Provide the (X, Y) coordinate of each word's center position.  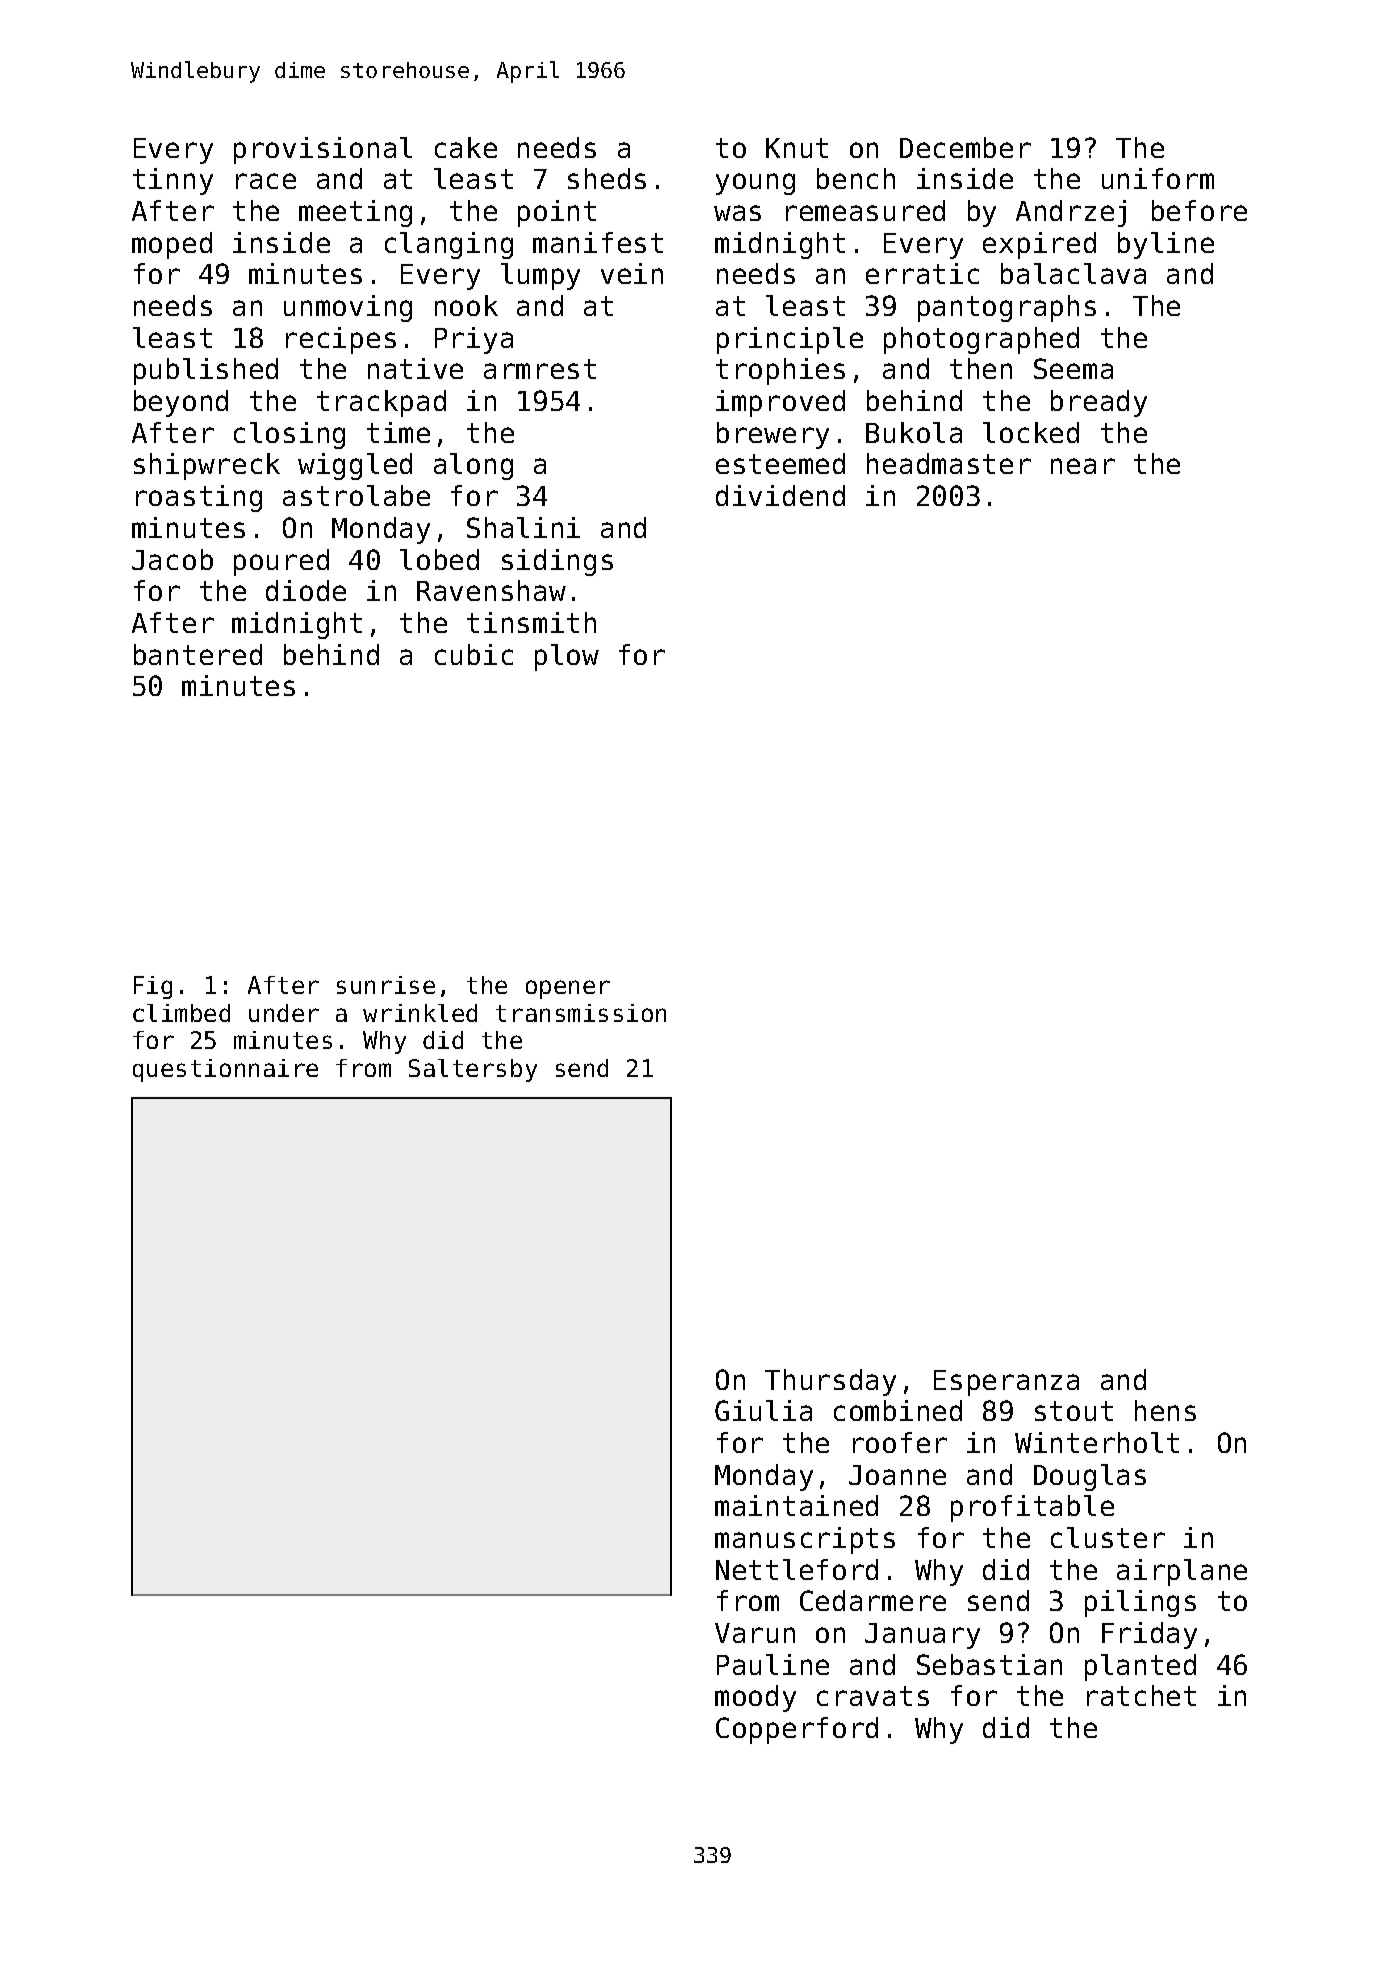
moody (755, 1698)
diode (306, 590)
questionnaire (225, 1070)
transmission (581, 1013)
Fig (153, 987)
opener (568, 989)
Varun (755, 1633)
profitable (1032, 1508)
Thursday (830, 1382)
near (1083, 466)
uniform (1158, 178)
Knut (797, 148)
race (266, 181)
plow (567, 657)
